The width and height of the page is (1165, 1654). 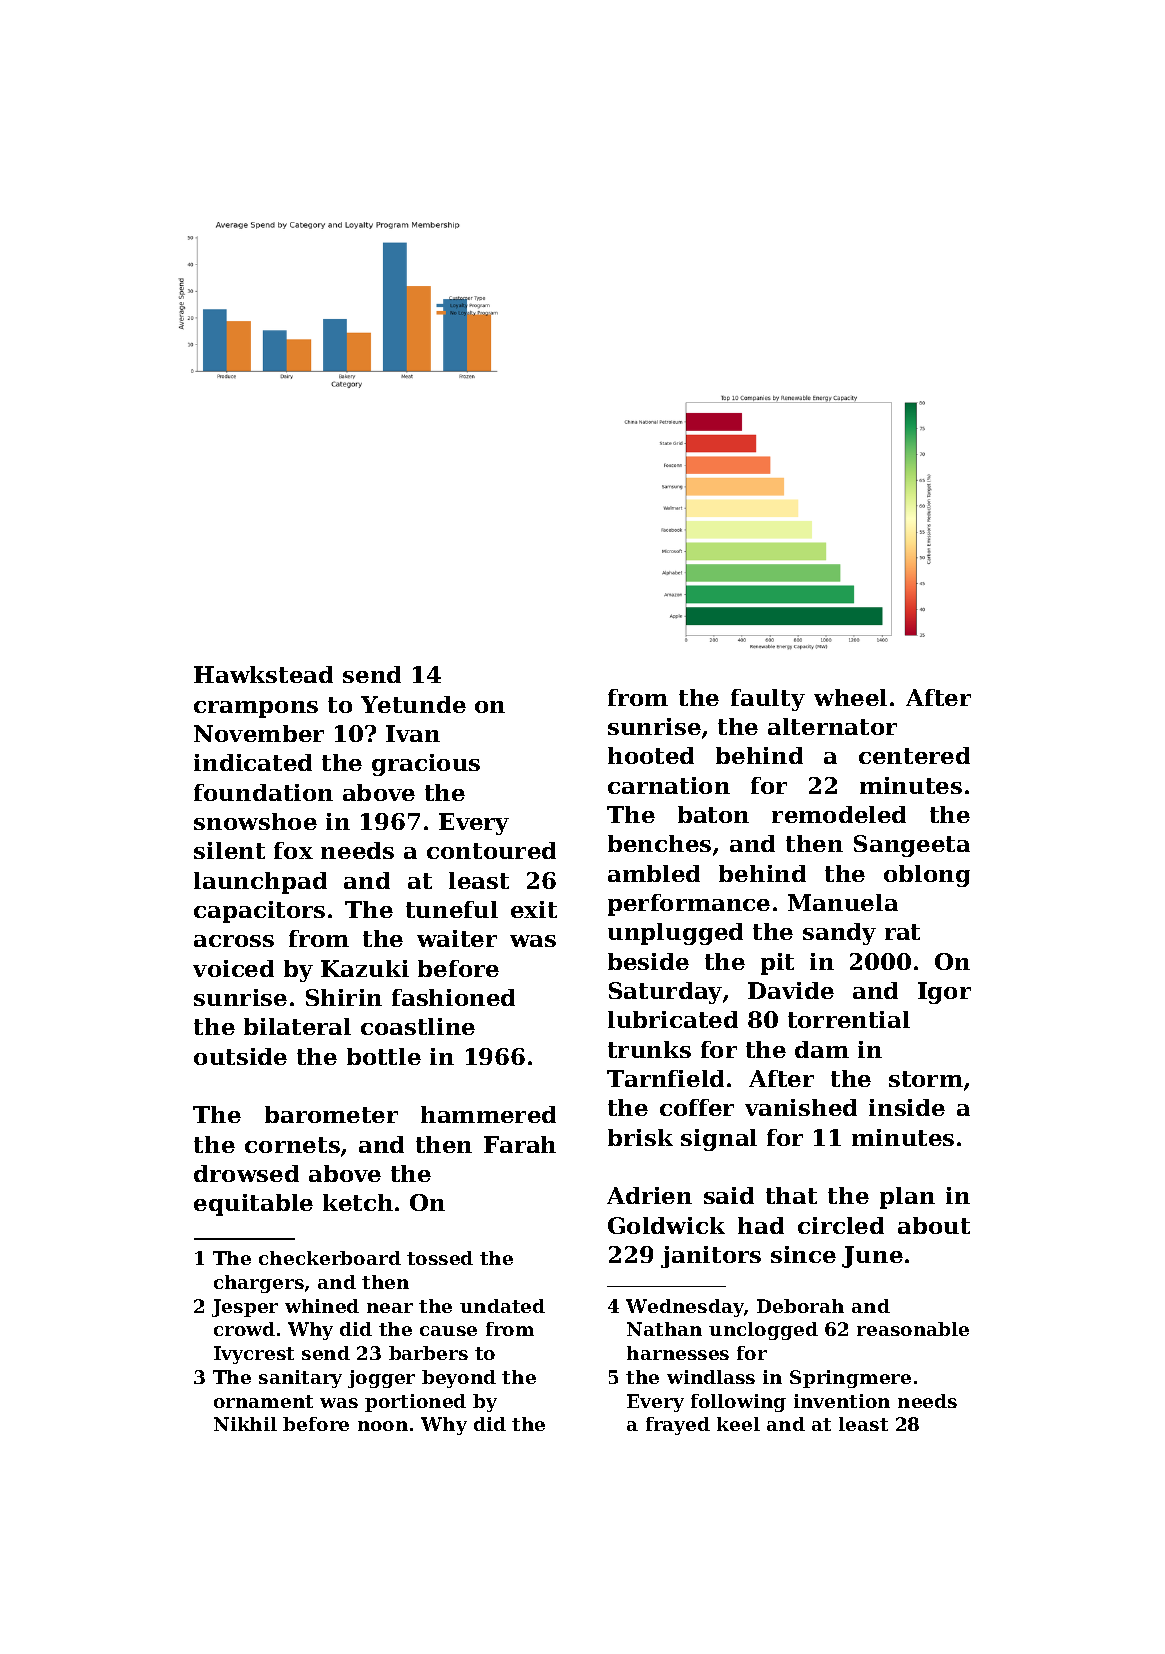 What do you see at coordinates (850, 697) in the page?
I see `wheel` at bounding box center [850, 697].
